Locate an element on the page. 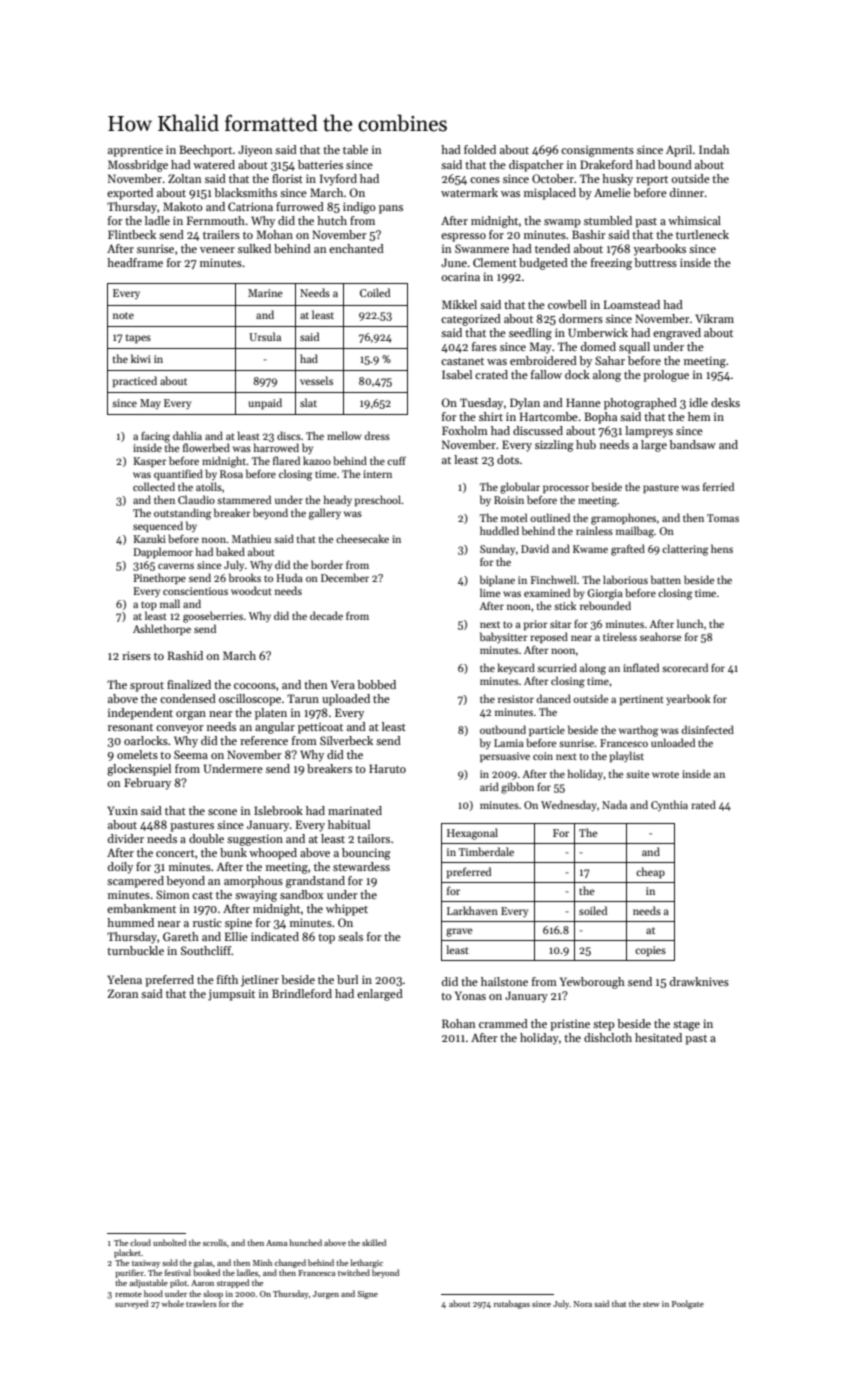  Yewborough is located at coordinates (592, 983).
